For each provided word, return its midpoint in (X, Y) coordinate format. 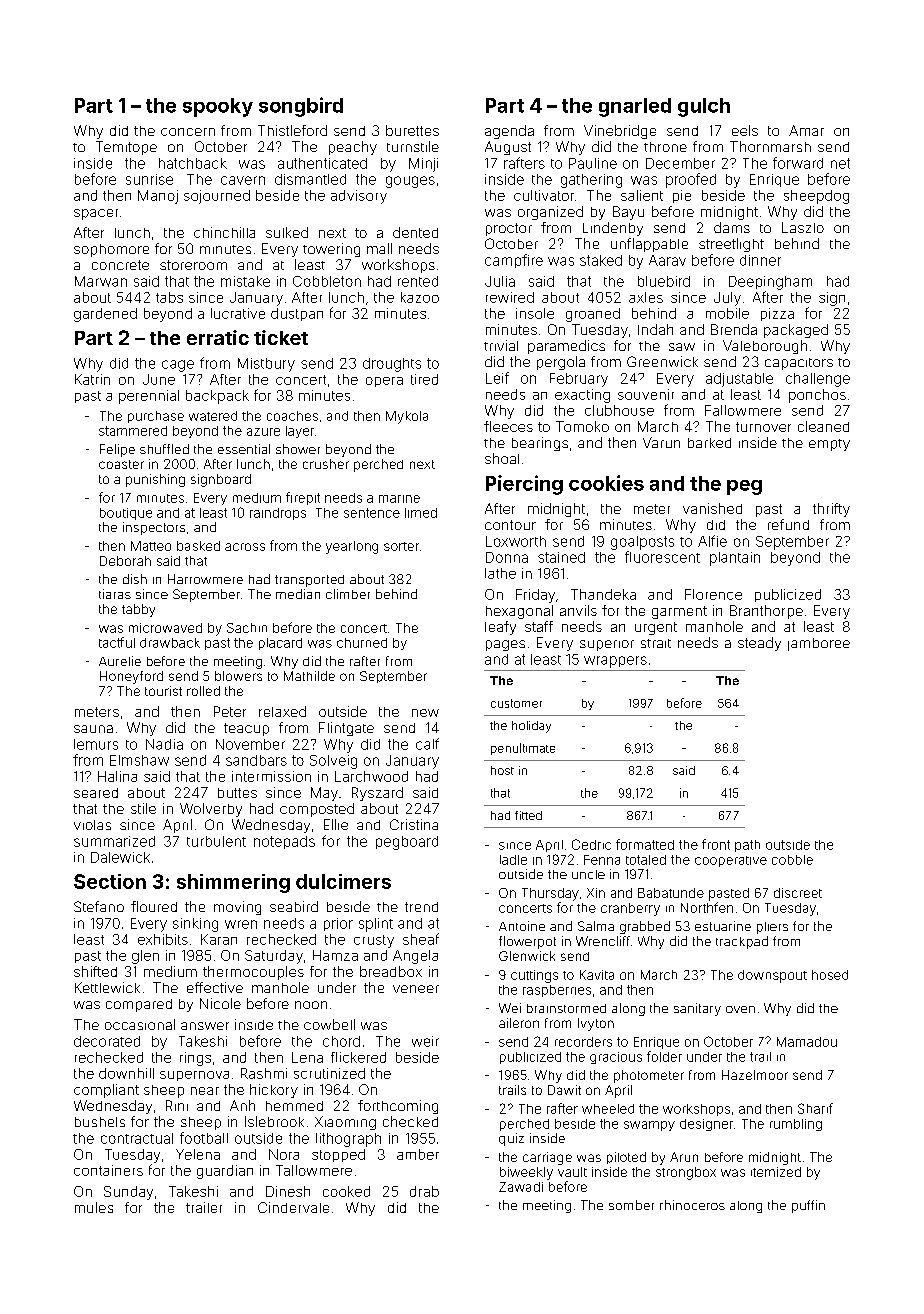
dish (135, 579)
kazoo (420, 297)
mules (94, 1207)
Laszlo (803, 227)
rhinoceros (692, 1205)
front (716, 844)
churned (362, 643)
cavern (243, 180)
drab (424, 1191)
